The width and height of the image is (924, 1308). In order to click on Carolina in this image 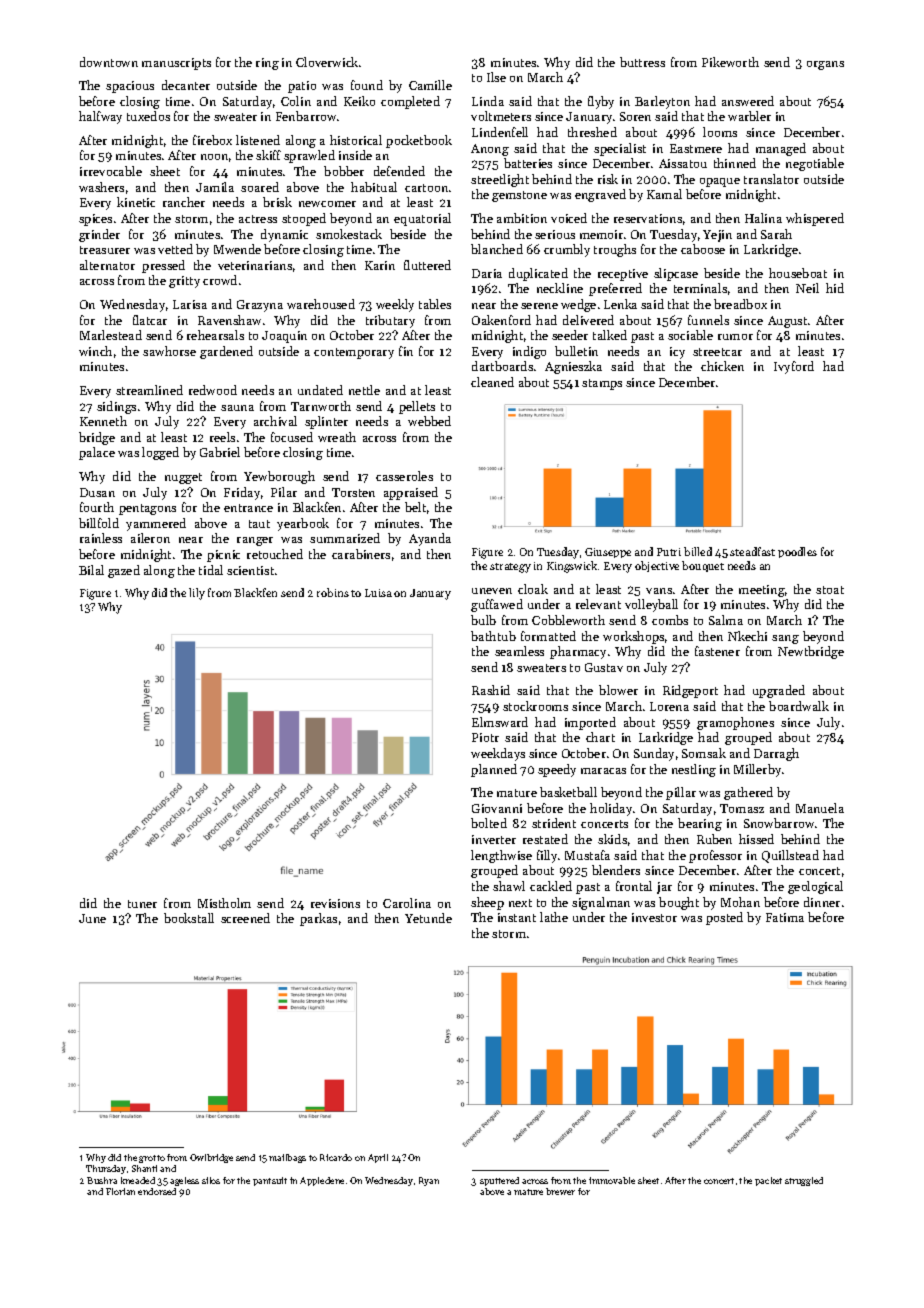, I will do `click(407, 903)`.
